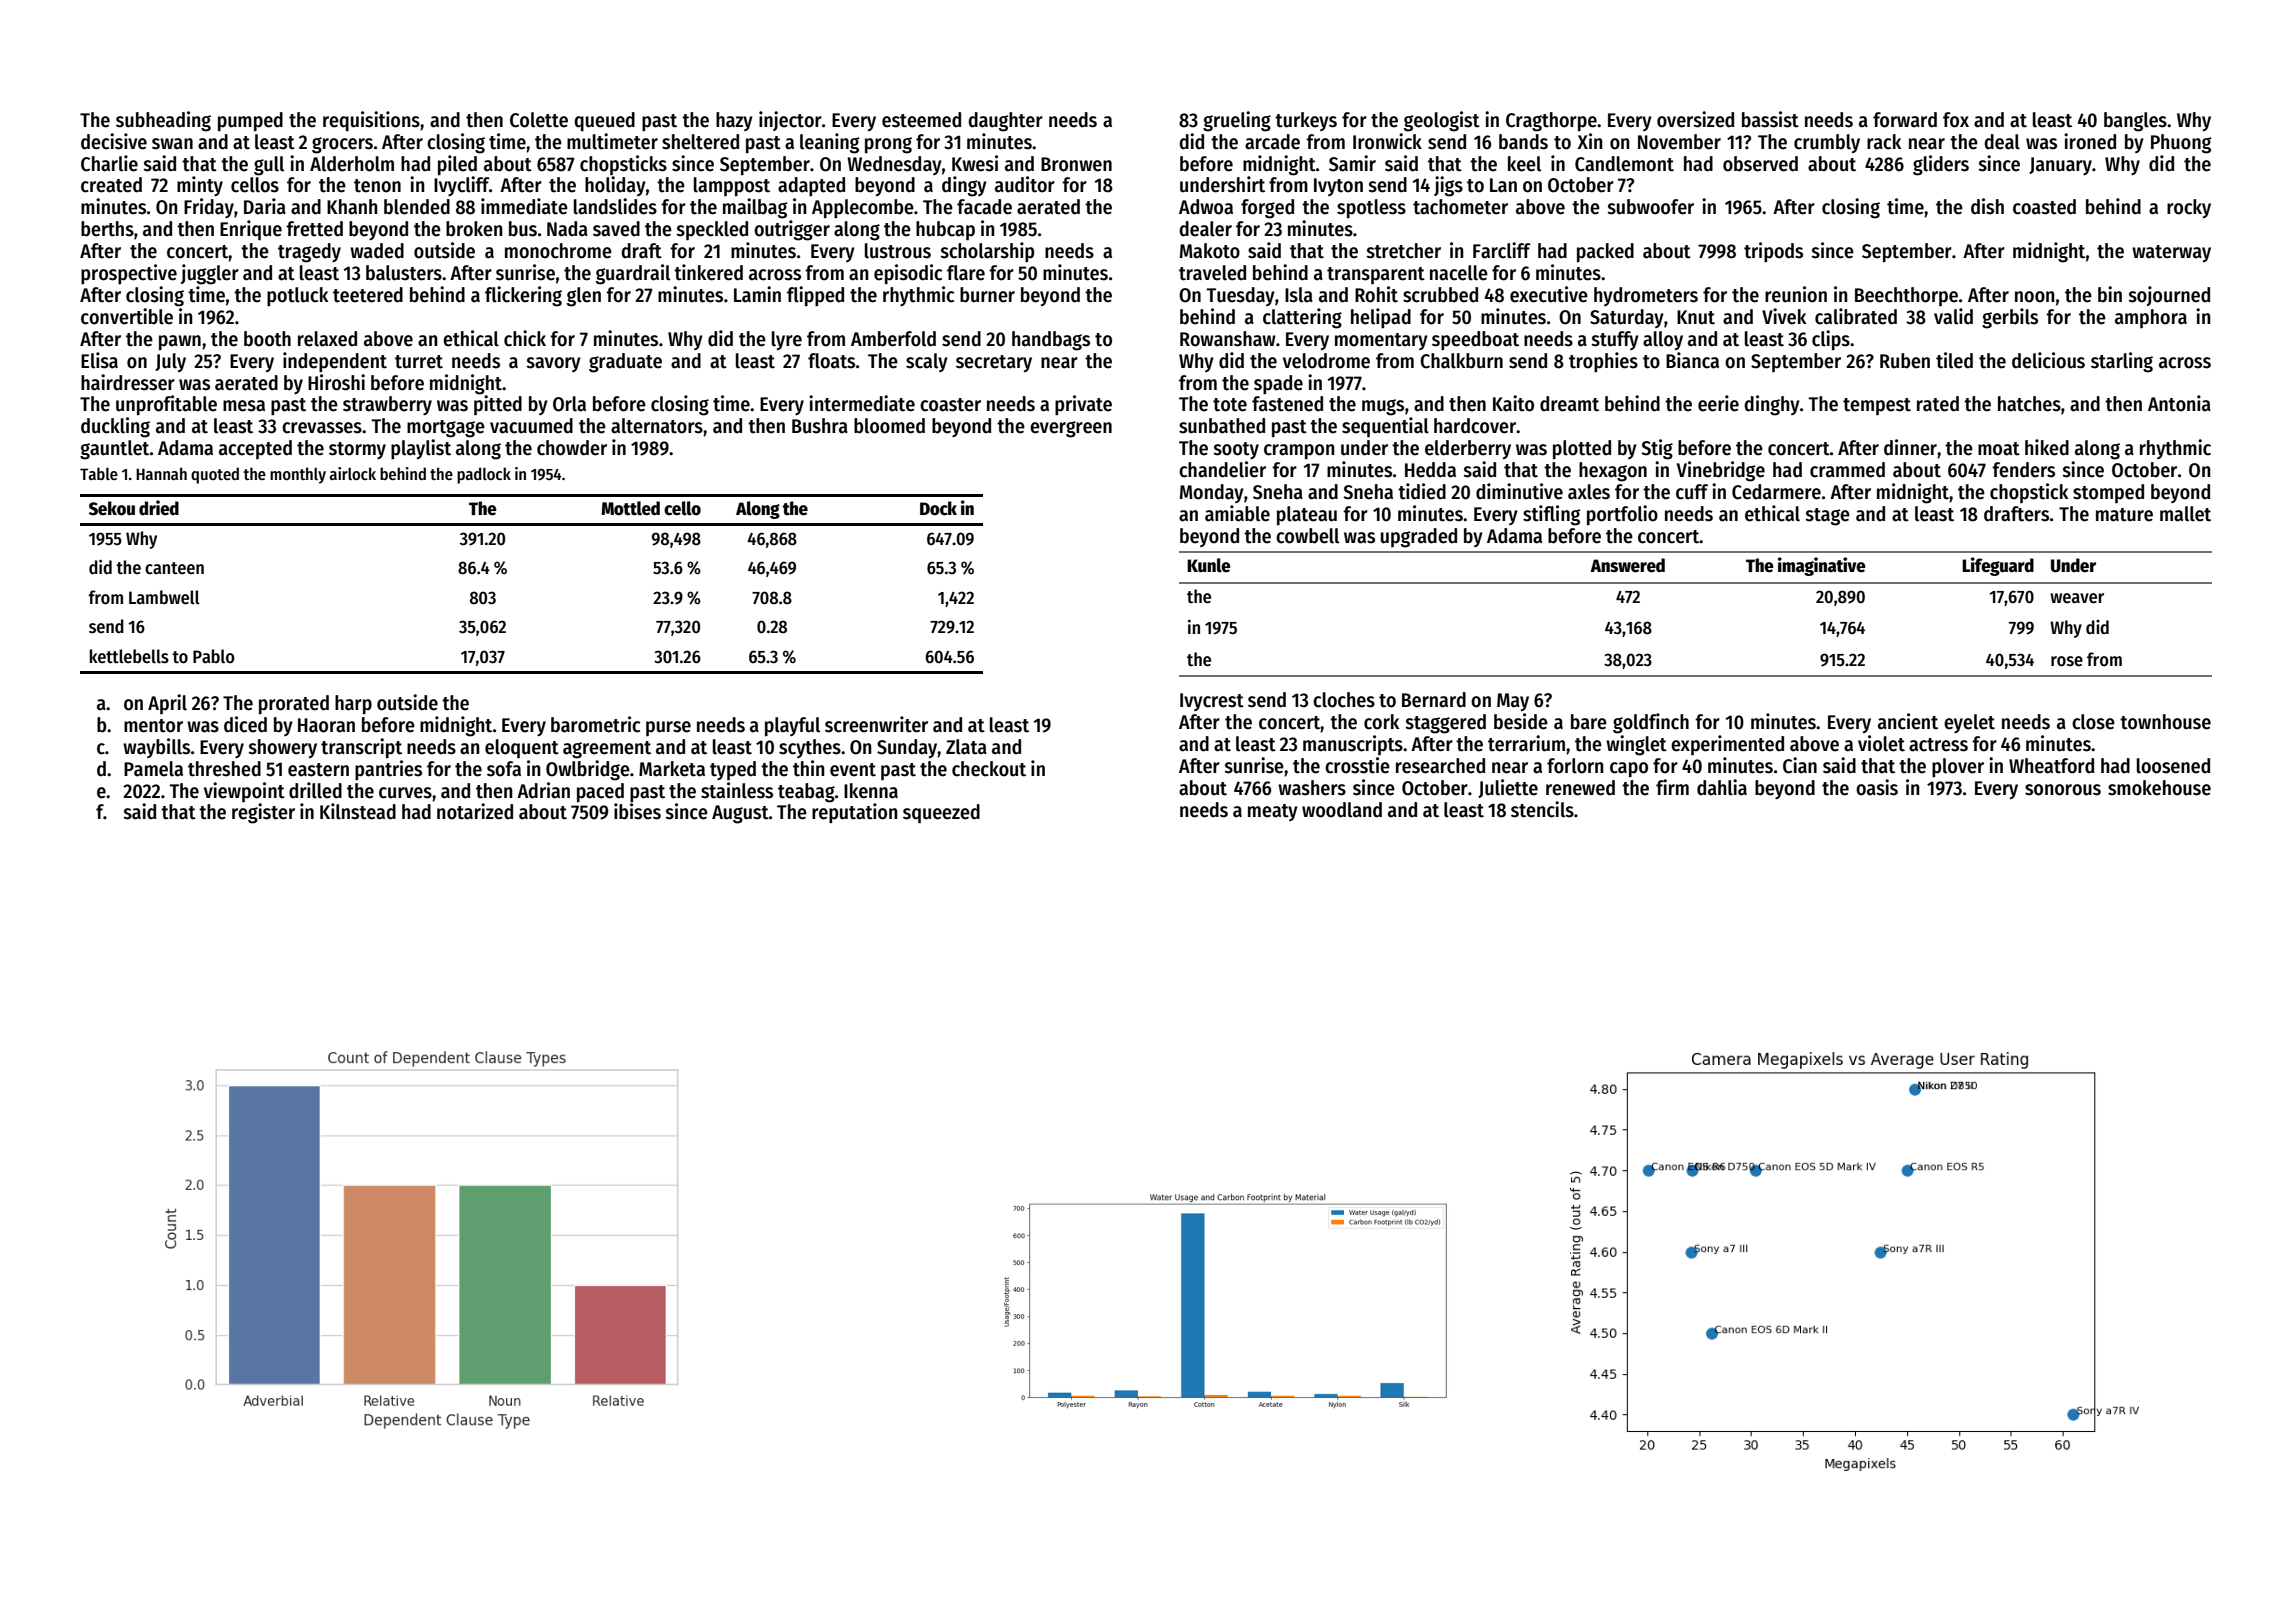 This screenshot has height=1620, width=2292. What do you see at coordinates (1770, 119) in the screenshot?
I see `bassist` at bounding box center [1770, 119].
